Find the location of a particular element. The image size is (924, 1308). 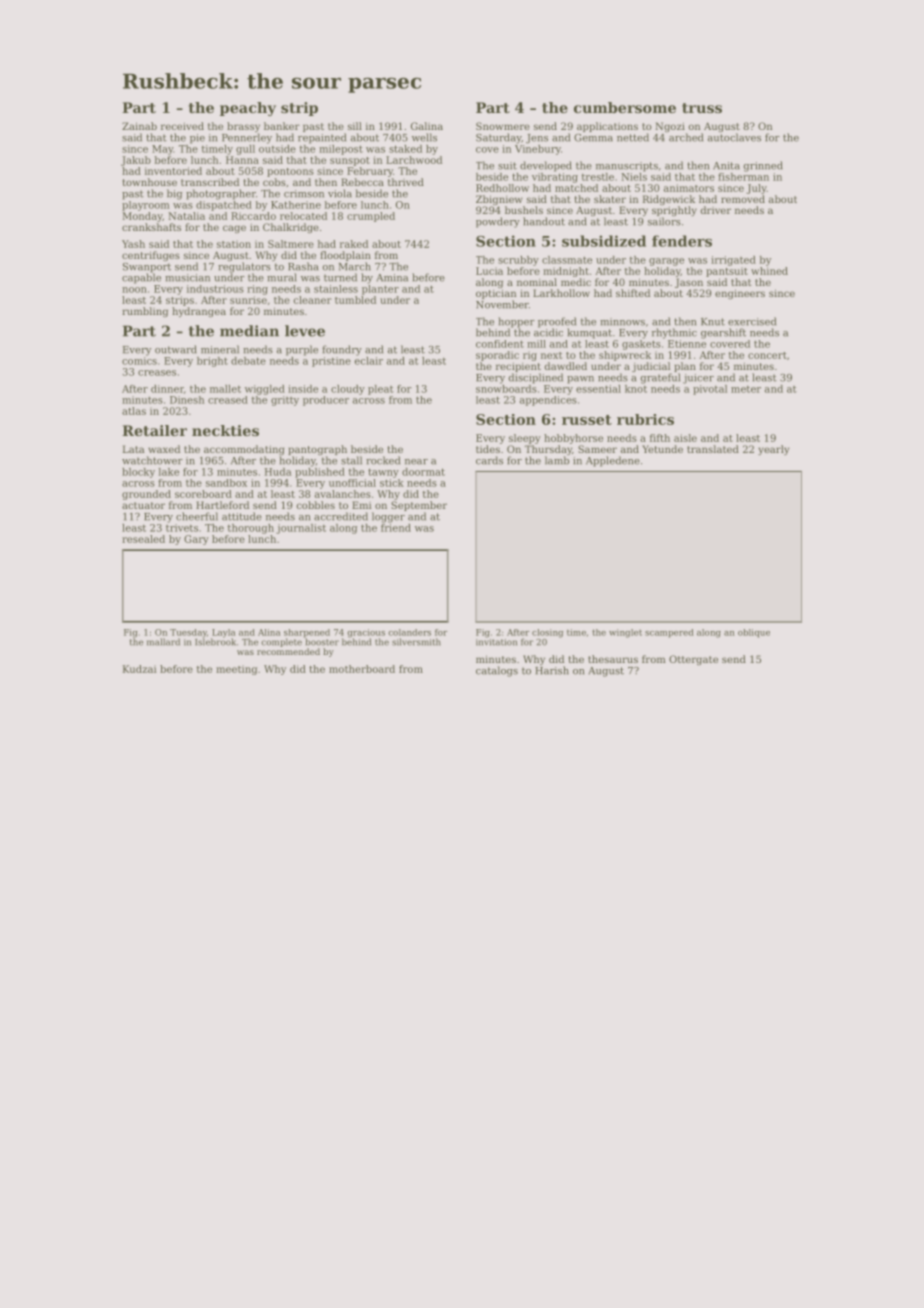

concert is located at coordinates (767, 355).
